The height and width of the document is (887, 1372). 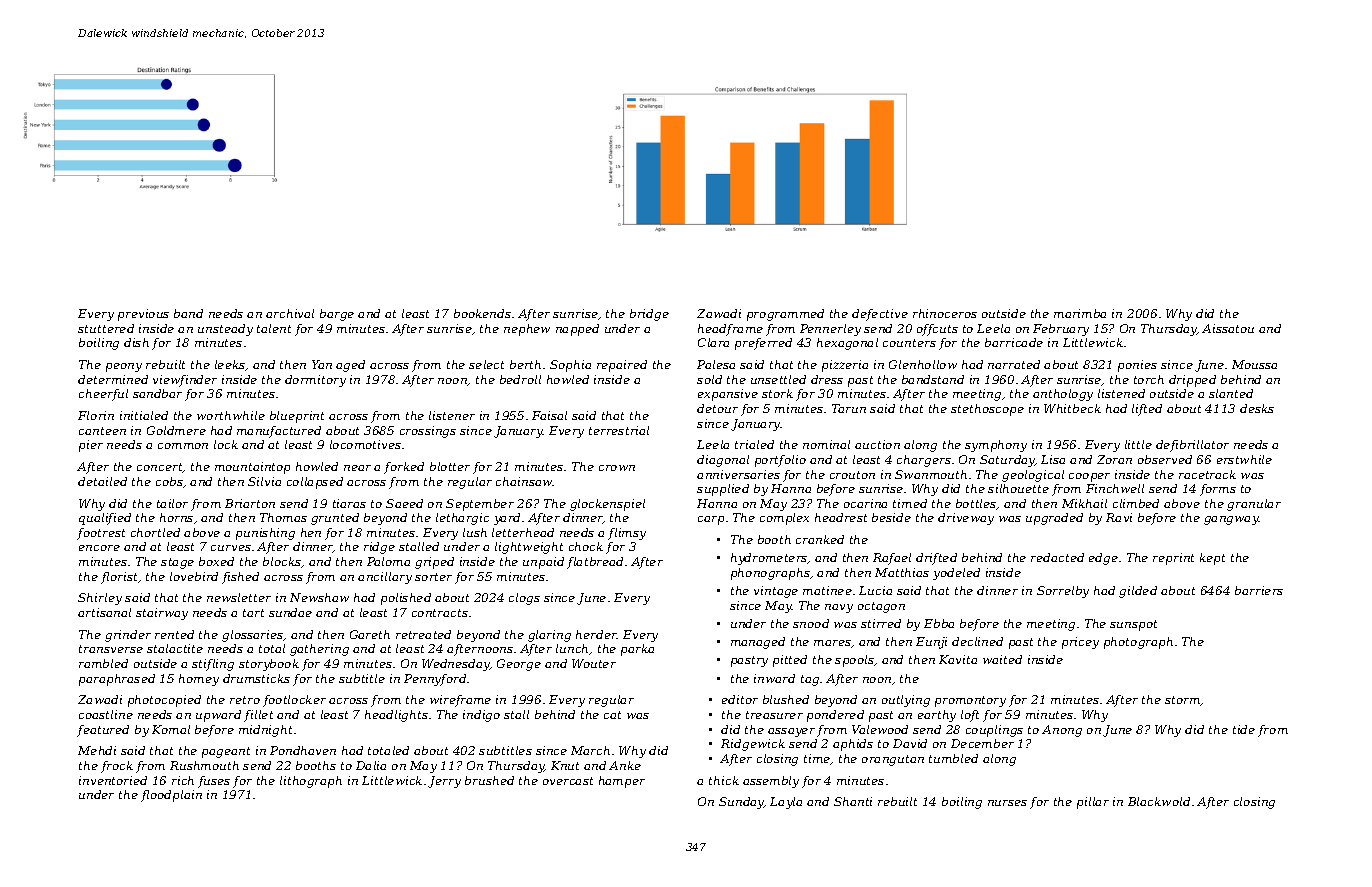 I want to click on grunted, so click(x=335, y=519).
